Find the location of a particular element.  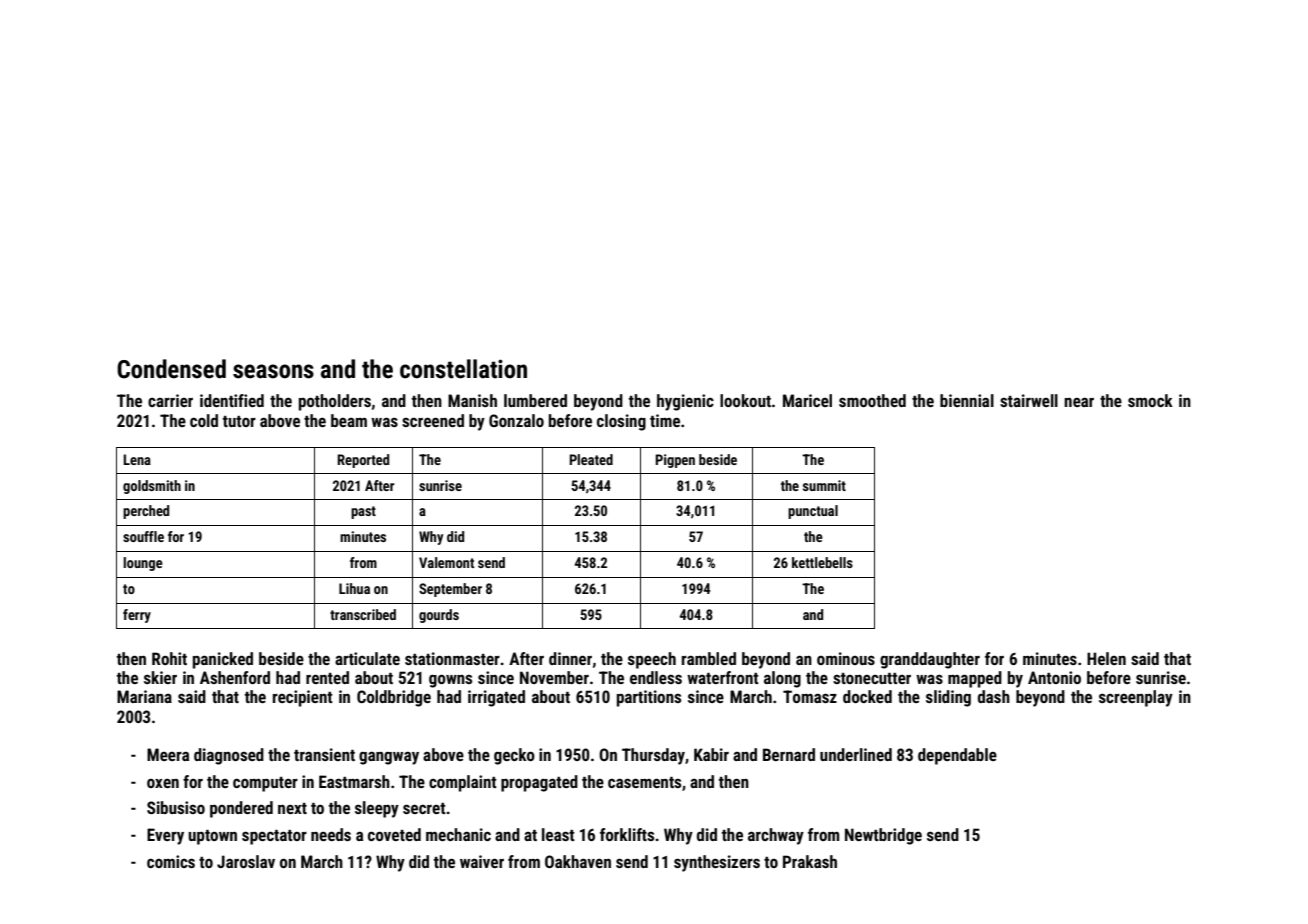

near is located at coordinates (1079, 402).
